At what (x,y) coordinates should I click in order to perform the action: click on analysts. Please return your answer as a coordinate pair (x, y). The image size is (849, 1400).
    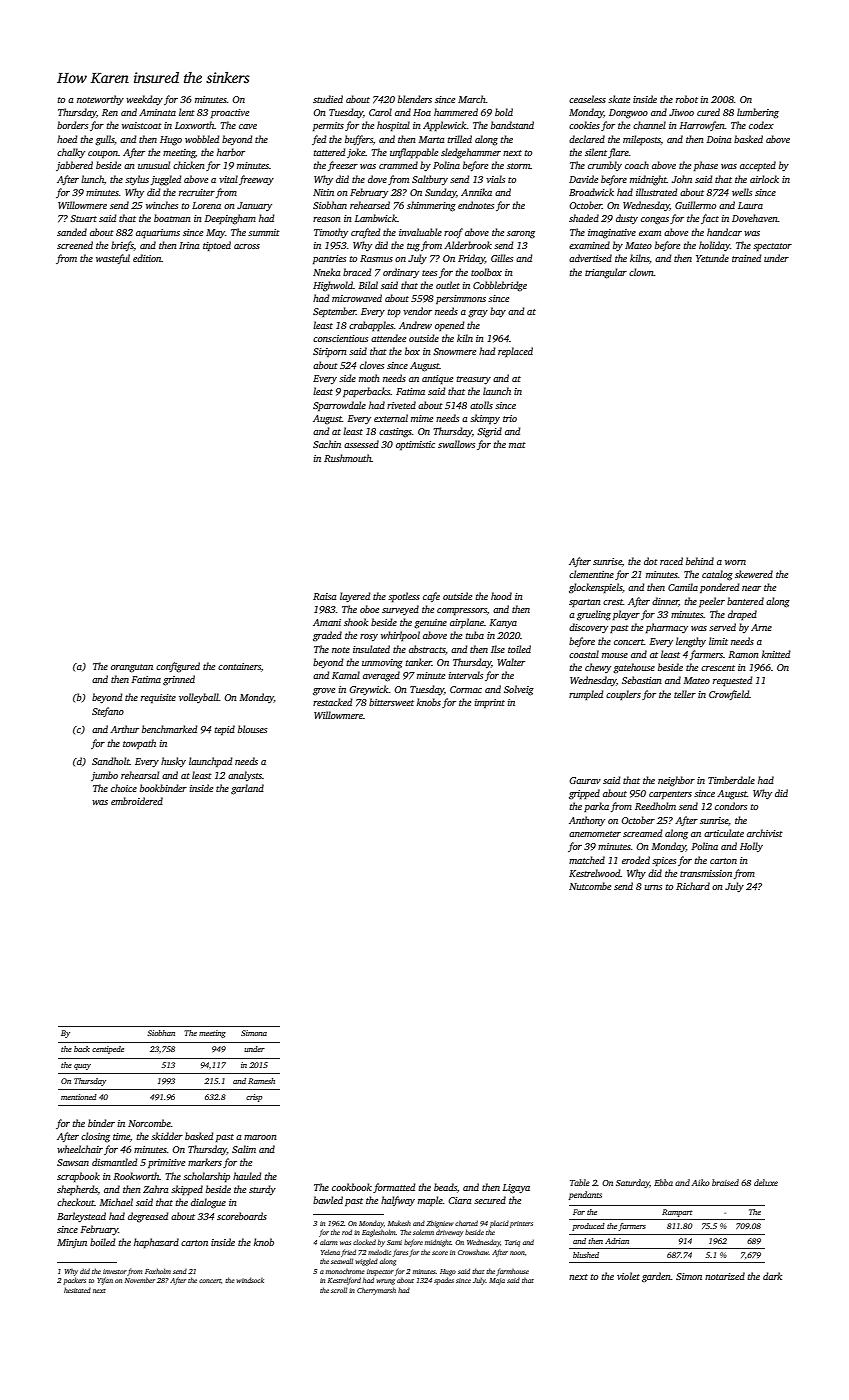
    Looking at the image, I should click on (245, 776).
